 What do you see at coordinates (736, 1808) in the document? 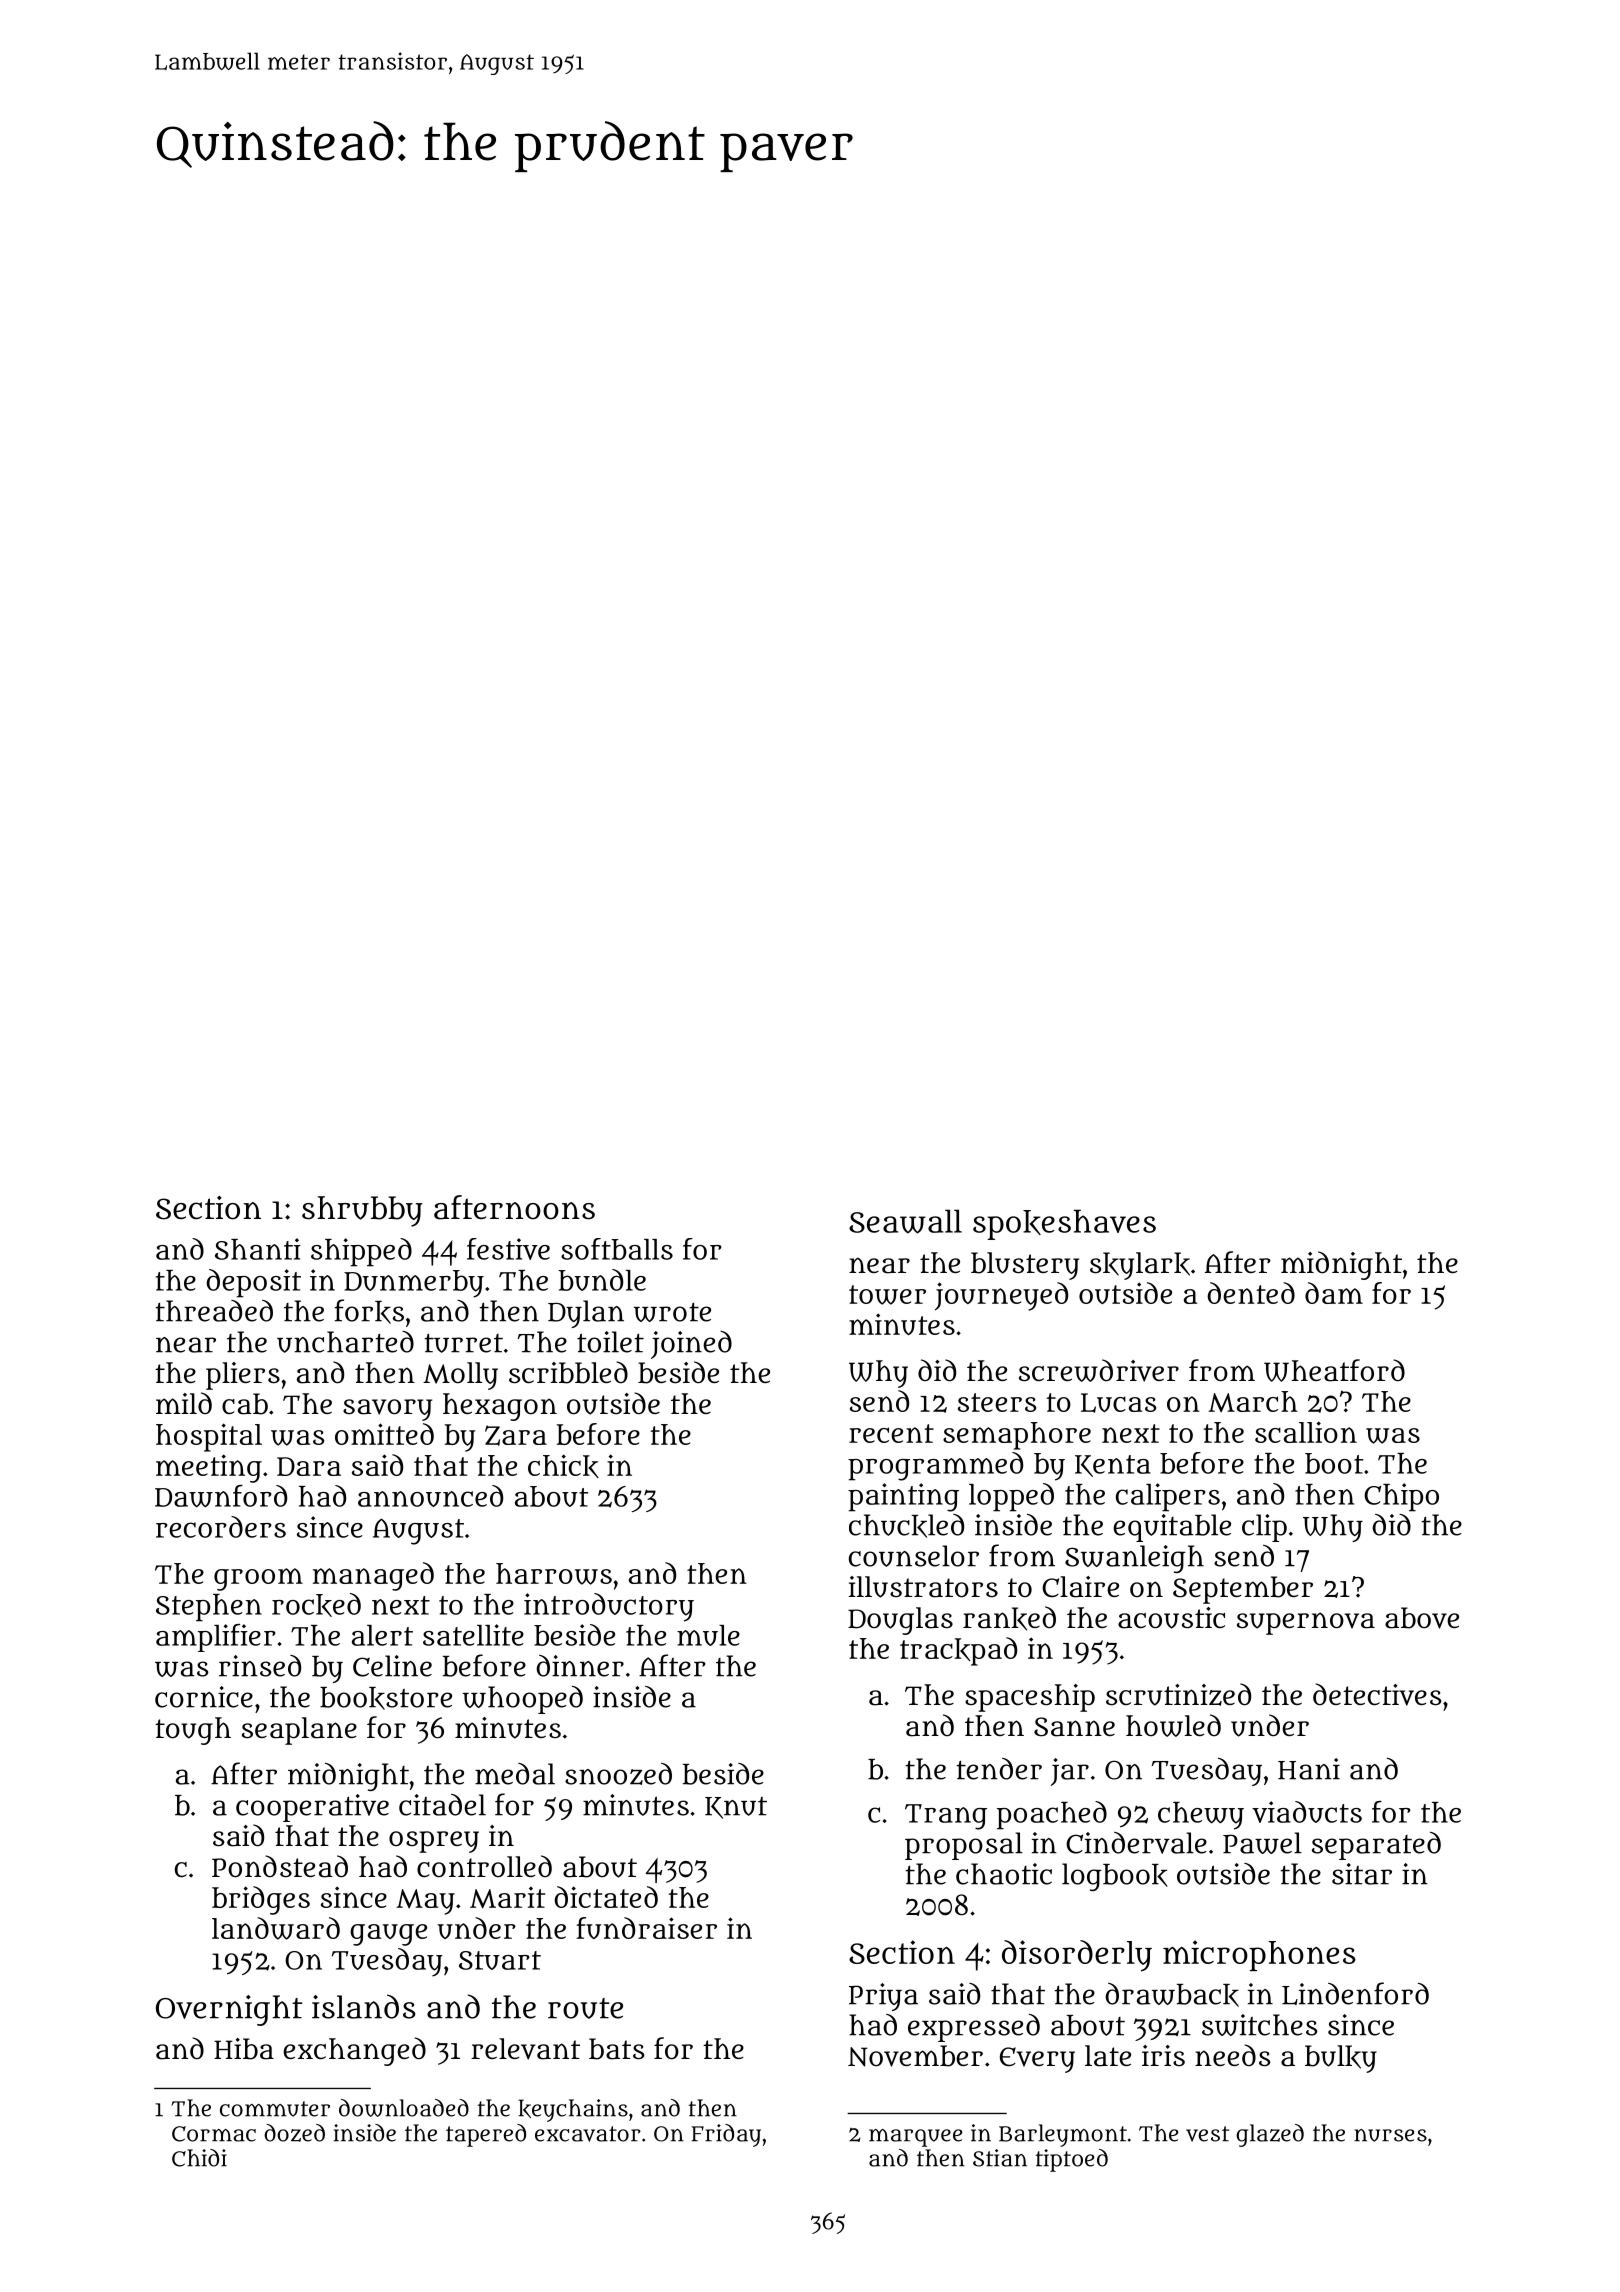
I see `Knut` at bounding box center [736, 1808].
